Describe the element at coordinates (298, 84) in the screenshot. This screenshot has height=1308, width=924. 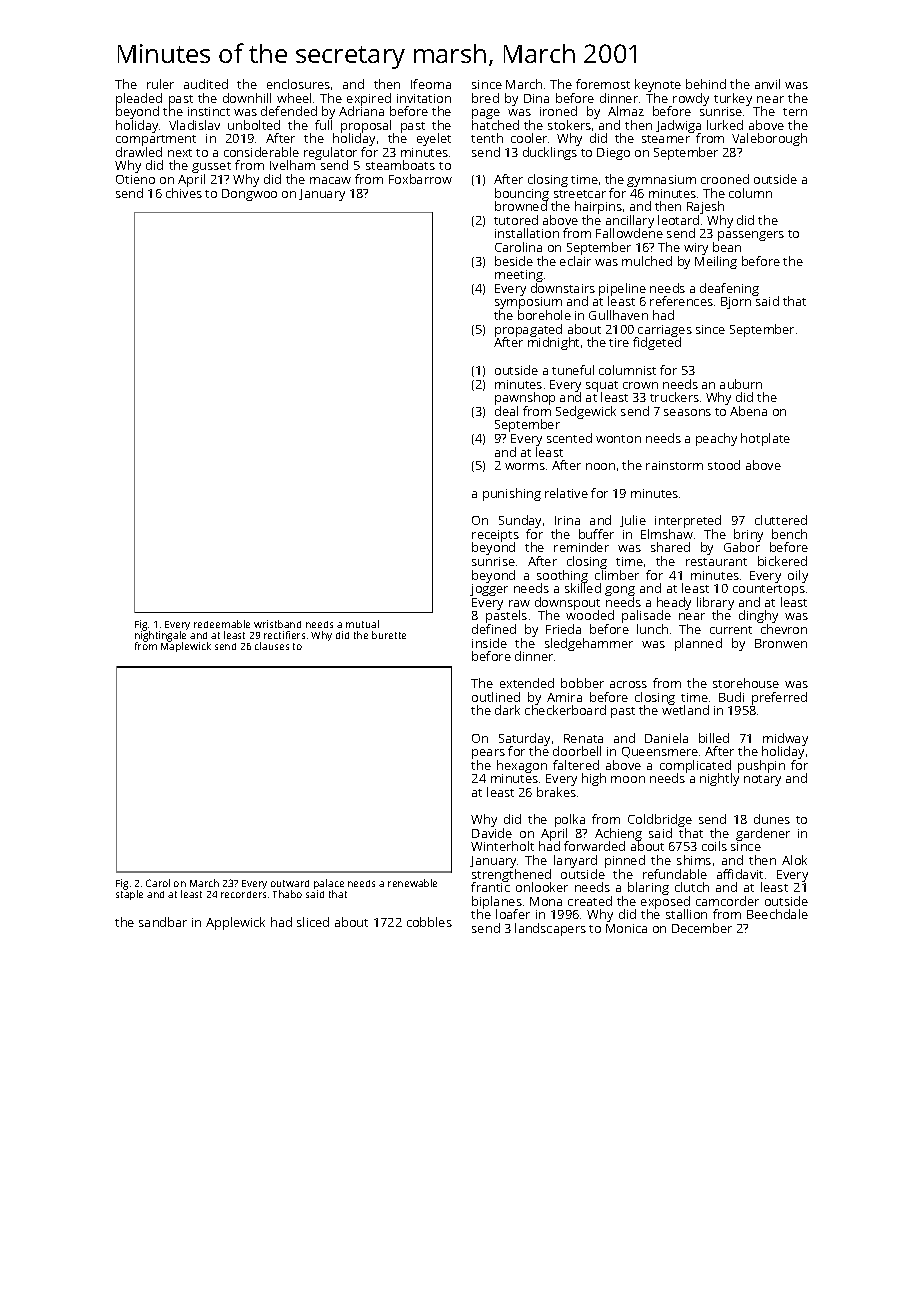
I see `enclosures` at that location.
